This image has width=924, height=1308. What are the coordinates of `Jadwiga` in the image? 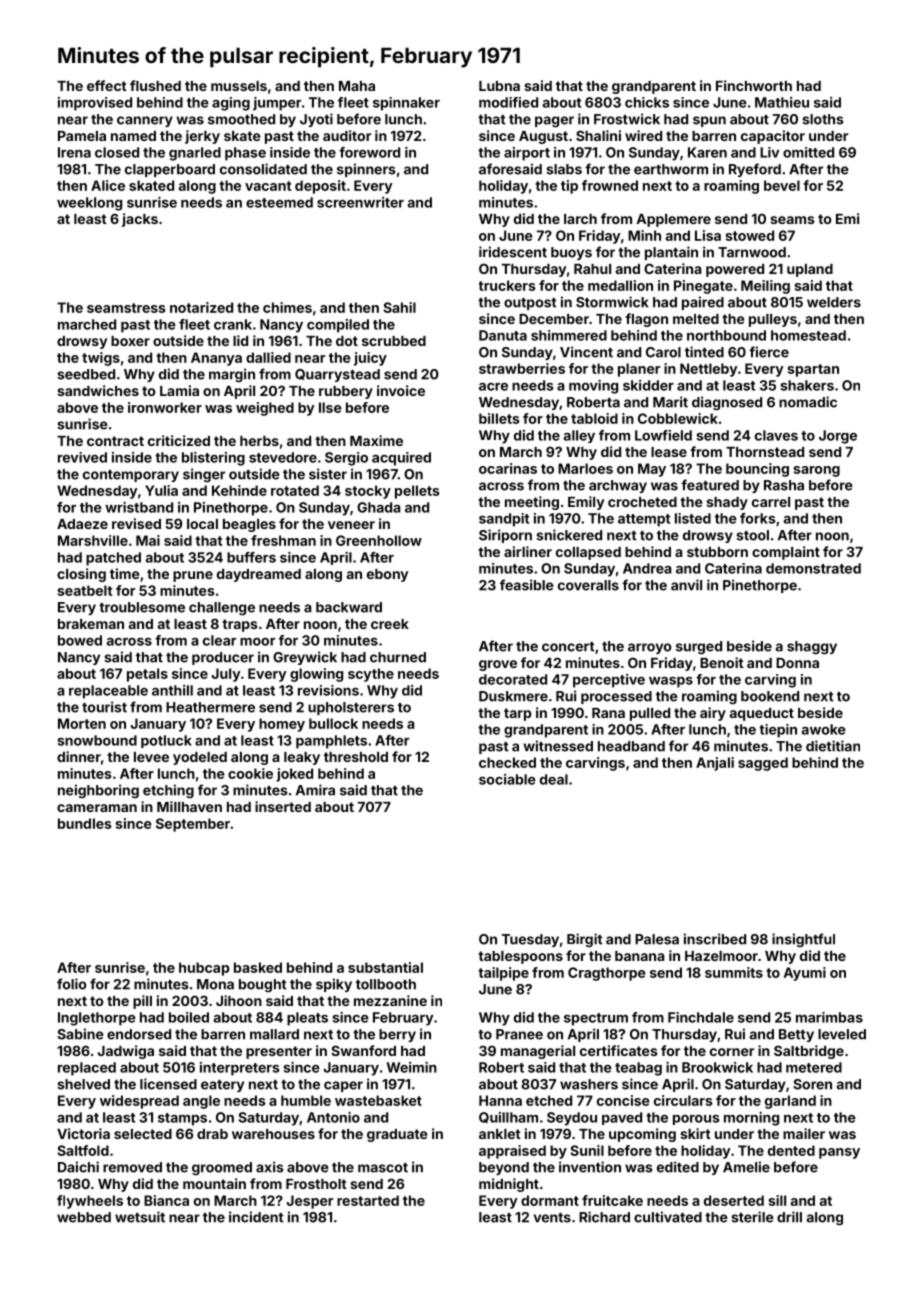 It's located at (126, 1052).
